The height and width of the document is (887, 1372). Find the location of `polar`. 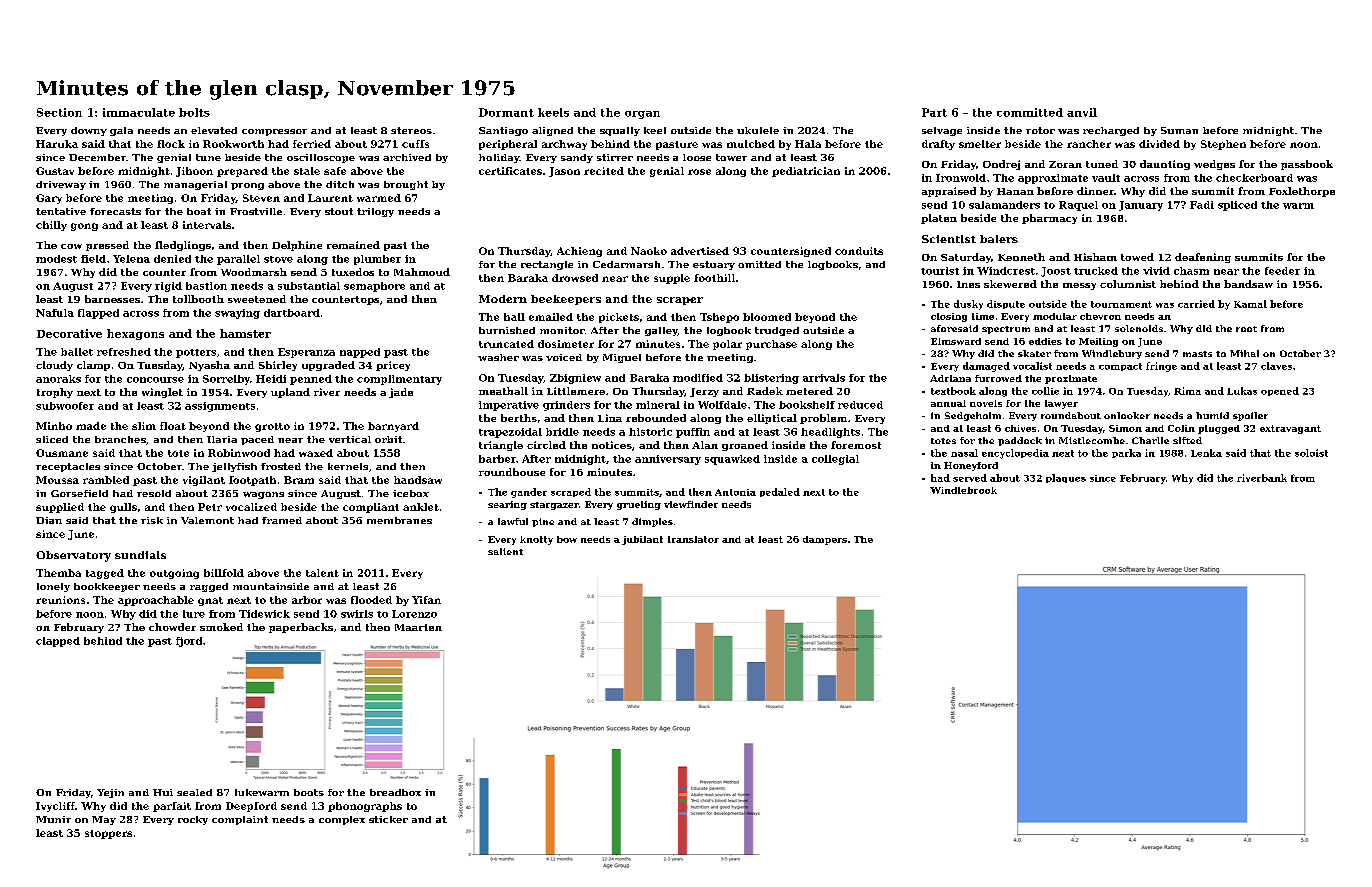

polar is located at coordinates (727, 345).
